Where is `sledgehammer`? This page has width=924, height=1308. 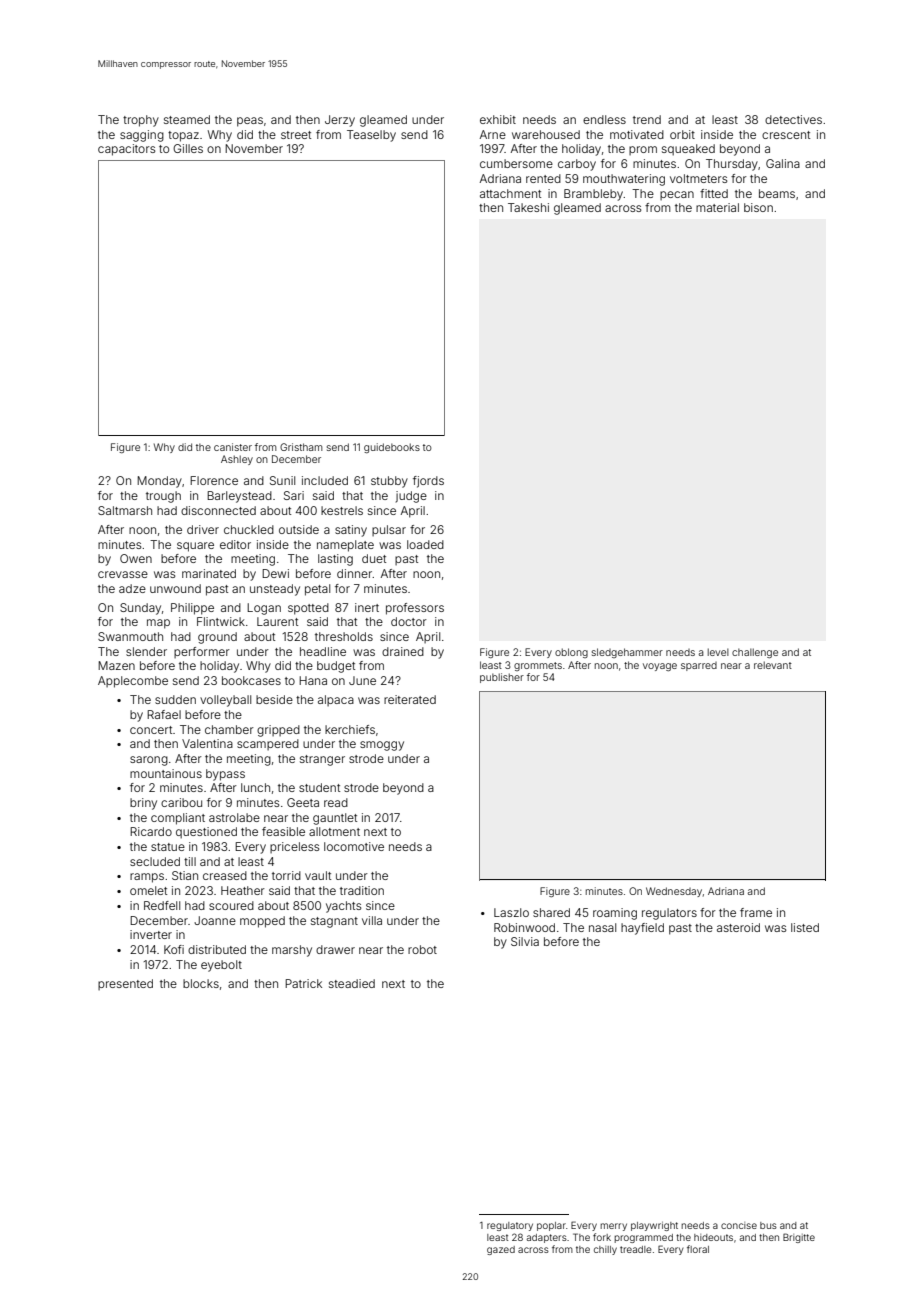
sledgehammer is located at coordinates (627, 653).
